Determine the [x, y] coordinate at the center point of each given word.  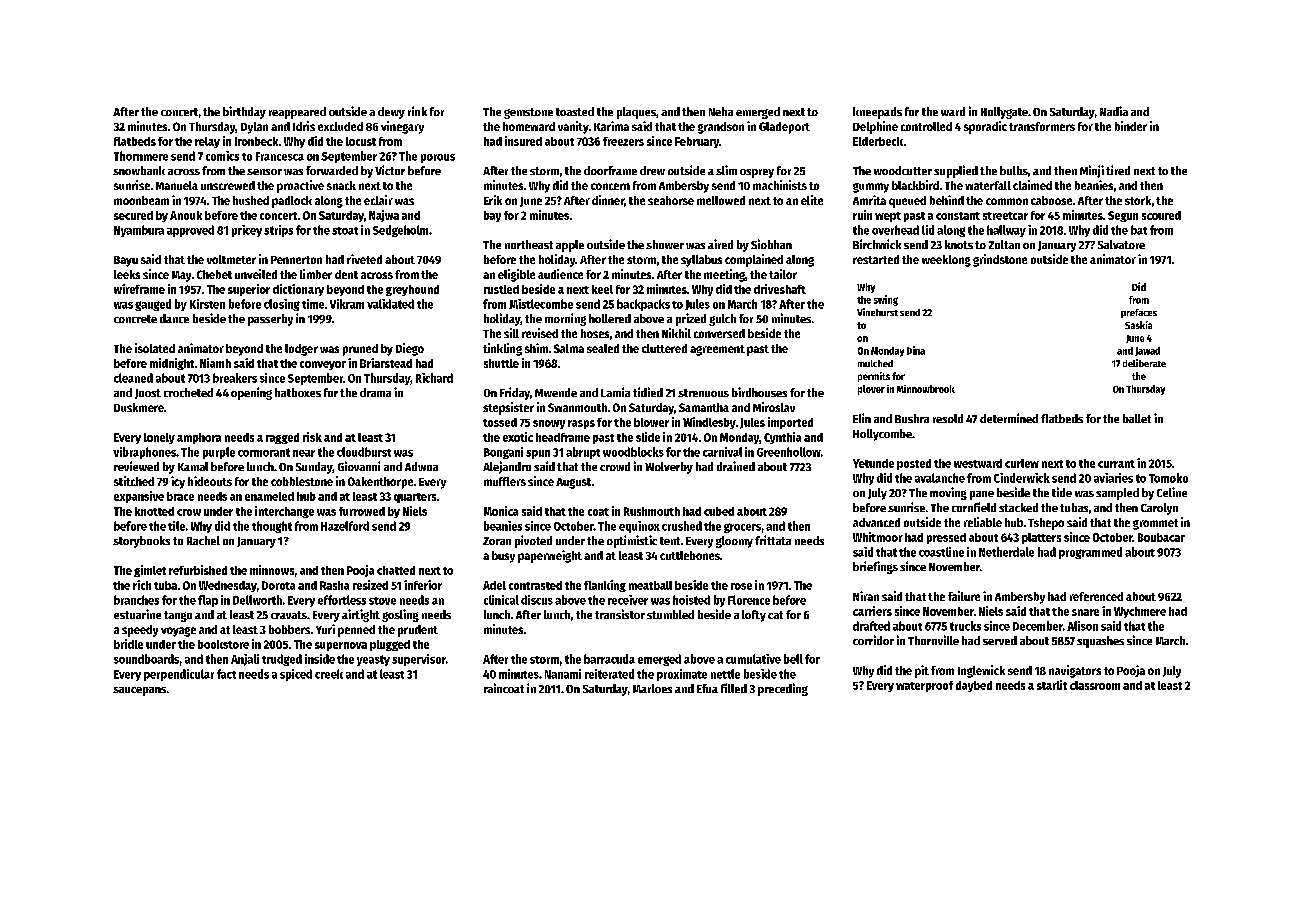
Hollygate [1004, 113]
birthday [244, 112]
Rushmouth [652, 511]
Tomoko [1168, 478]
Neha [721, 111]
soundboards [146, 659]
